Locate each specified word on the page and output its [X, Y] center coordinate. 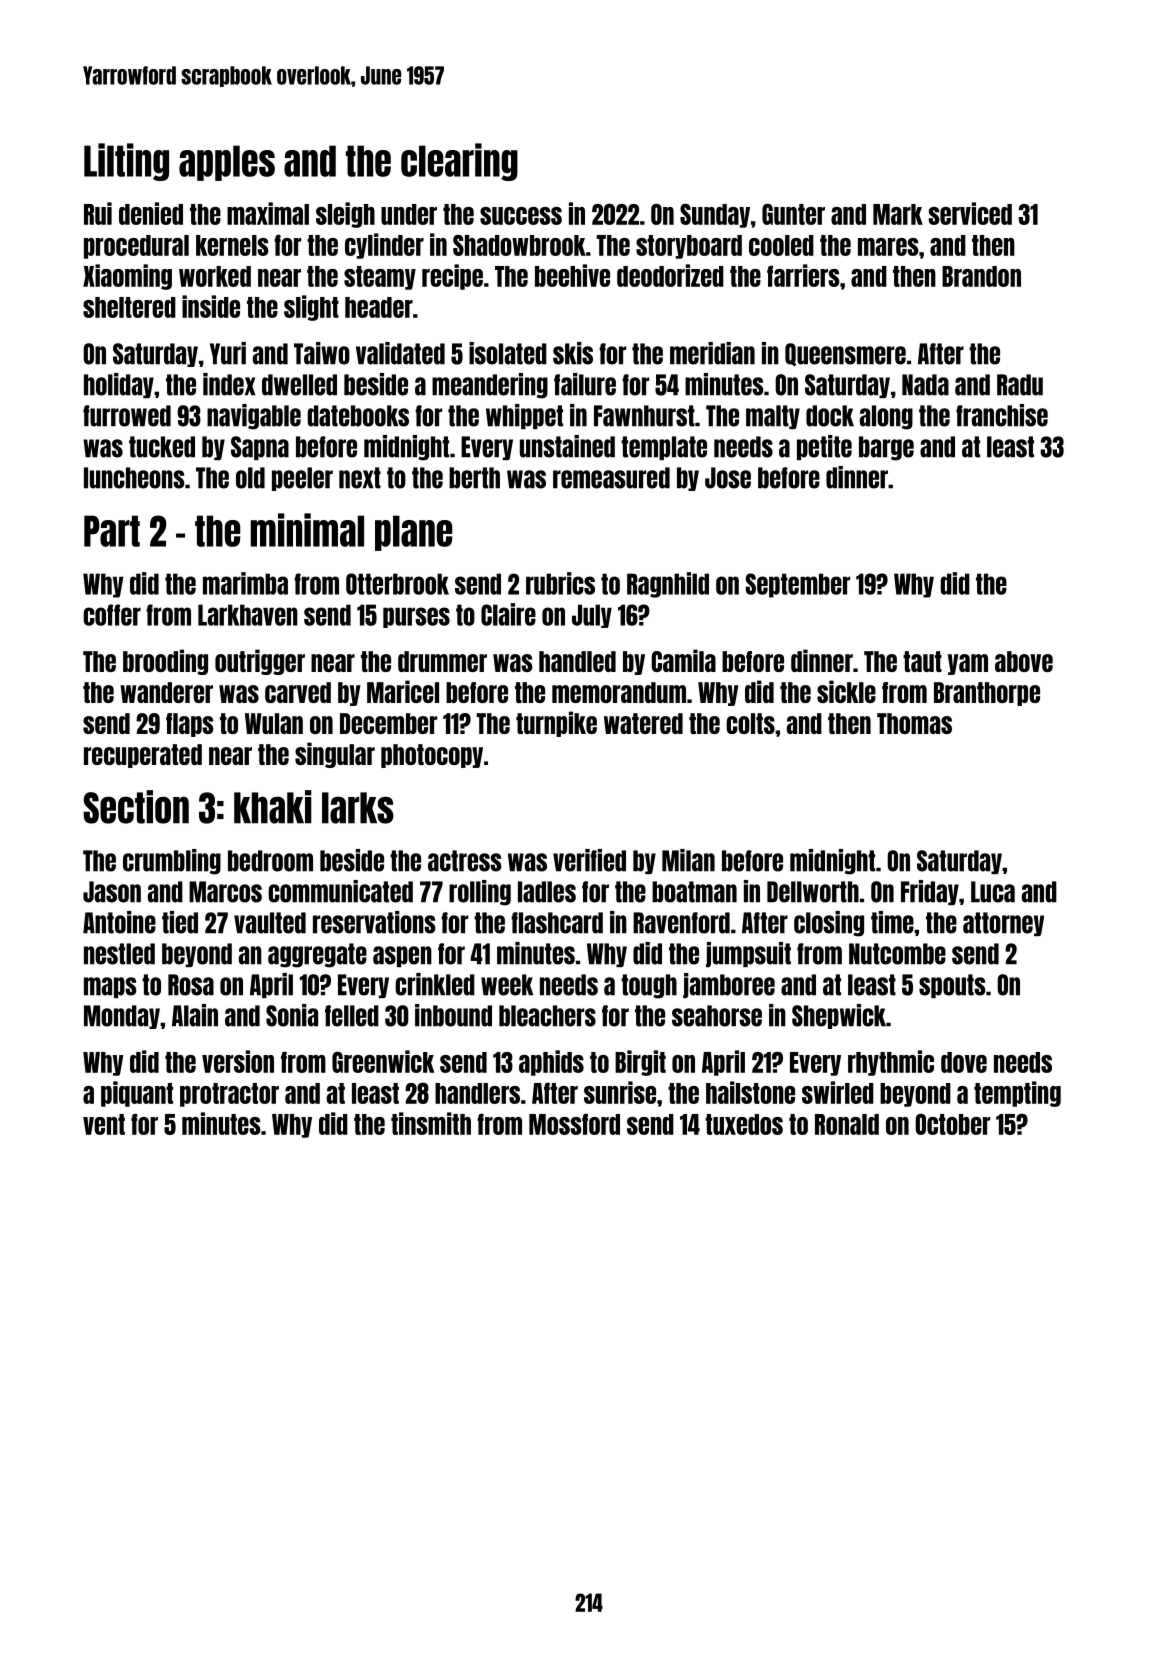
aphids [551, 1063]
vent [104, 1124]
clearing [459, 162]
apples [227, 163]
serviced [970, 213]
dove [964, 1062]
